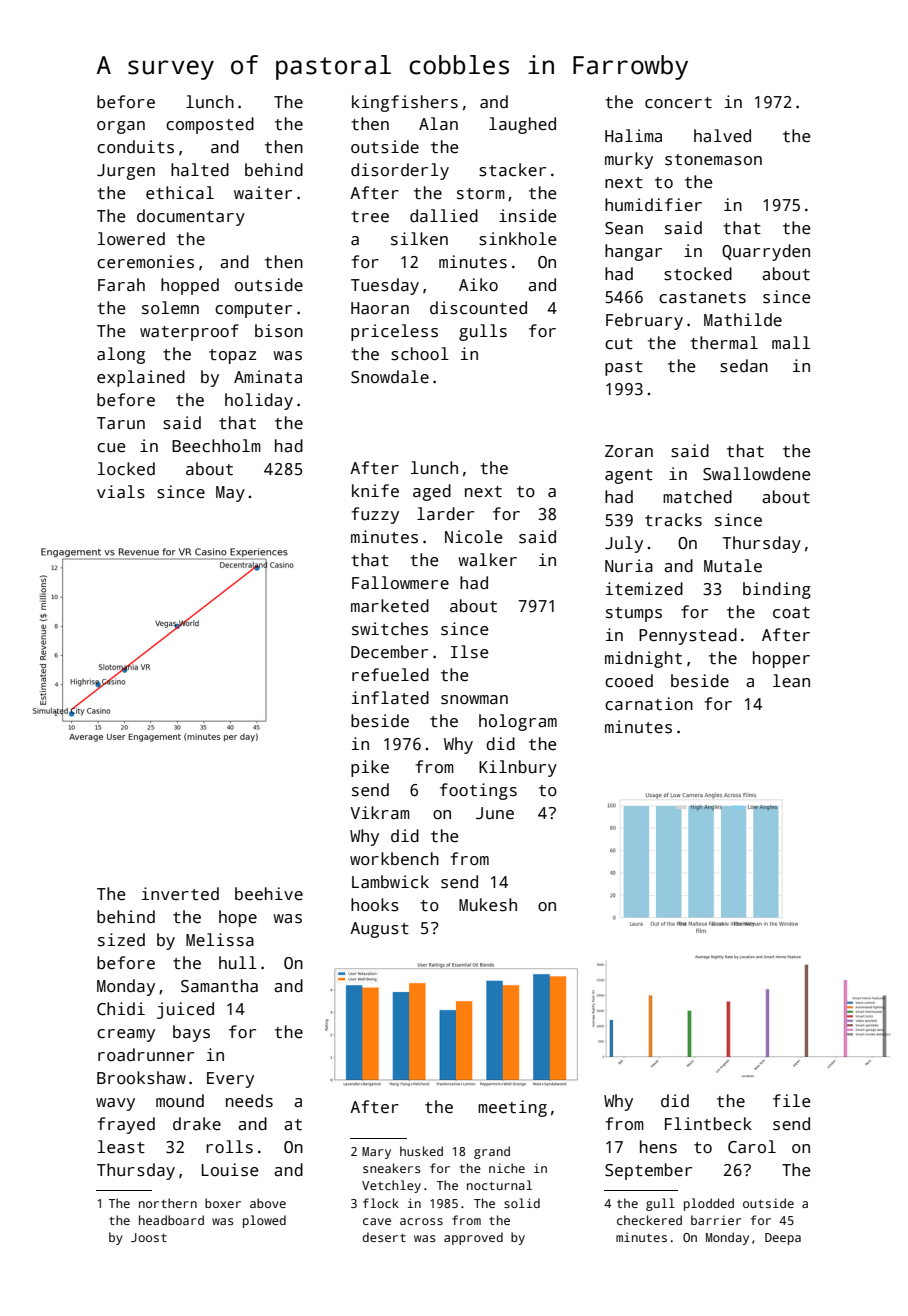  What do you see at coordinates (507, 1168) in the screenshot?
I see `niche` at bounding box center [507, 1168].
